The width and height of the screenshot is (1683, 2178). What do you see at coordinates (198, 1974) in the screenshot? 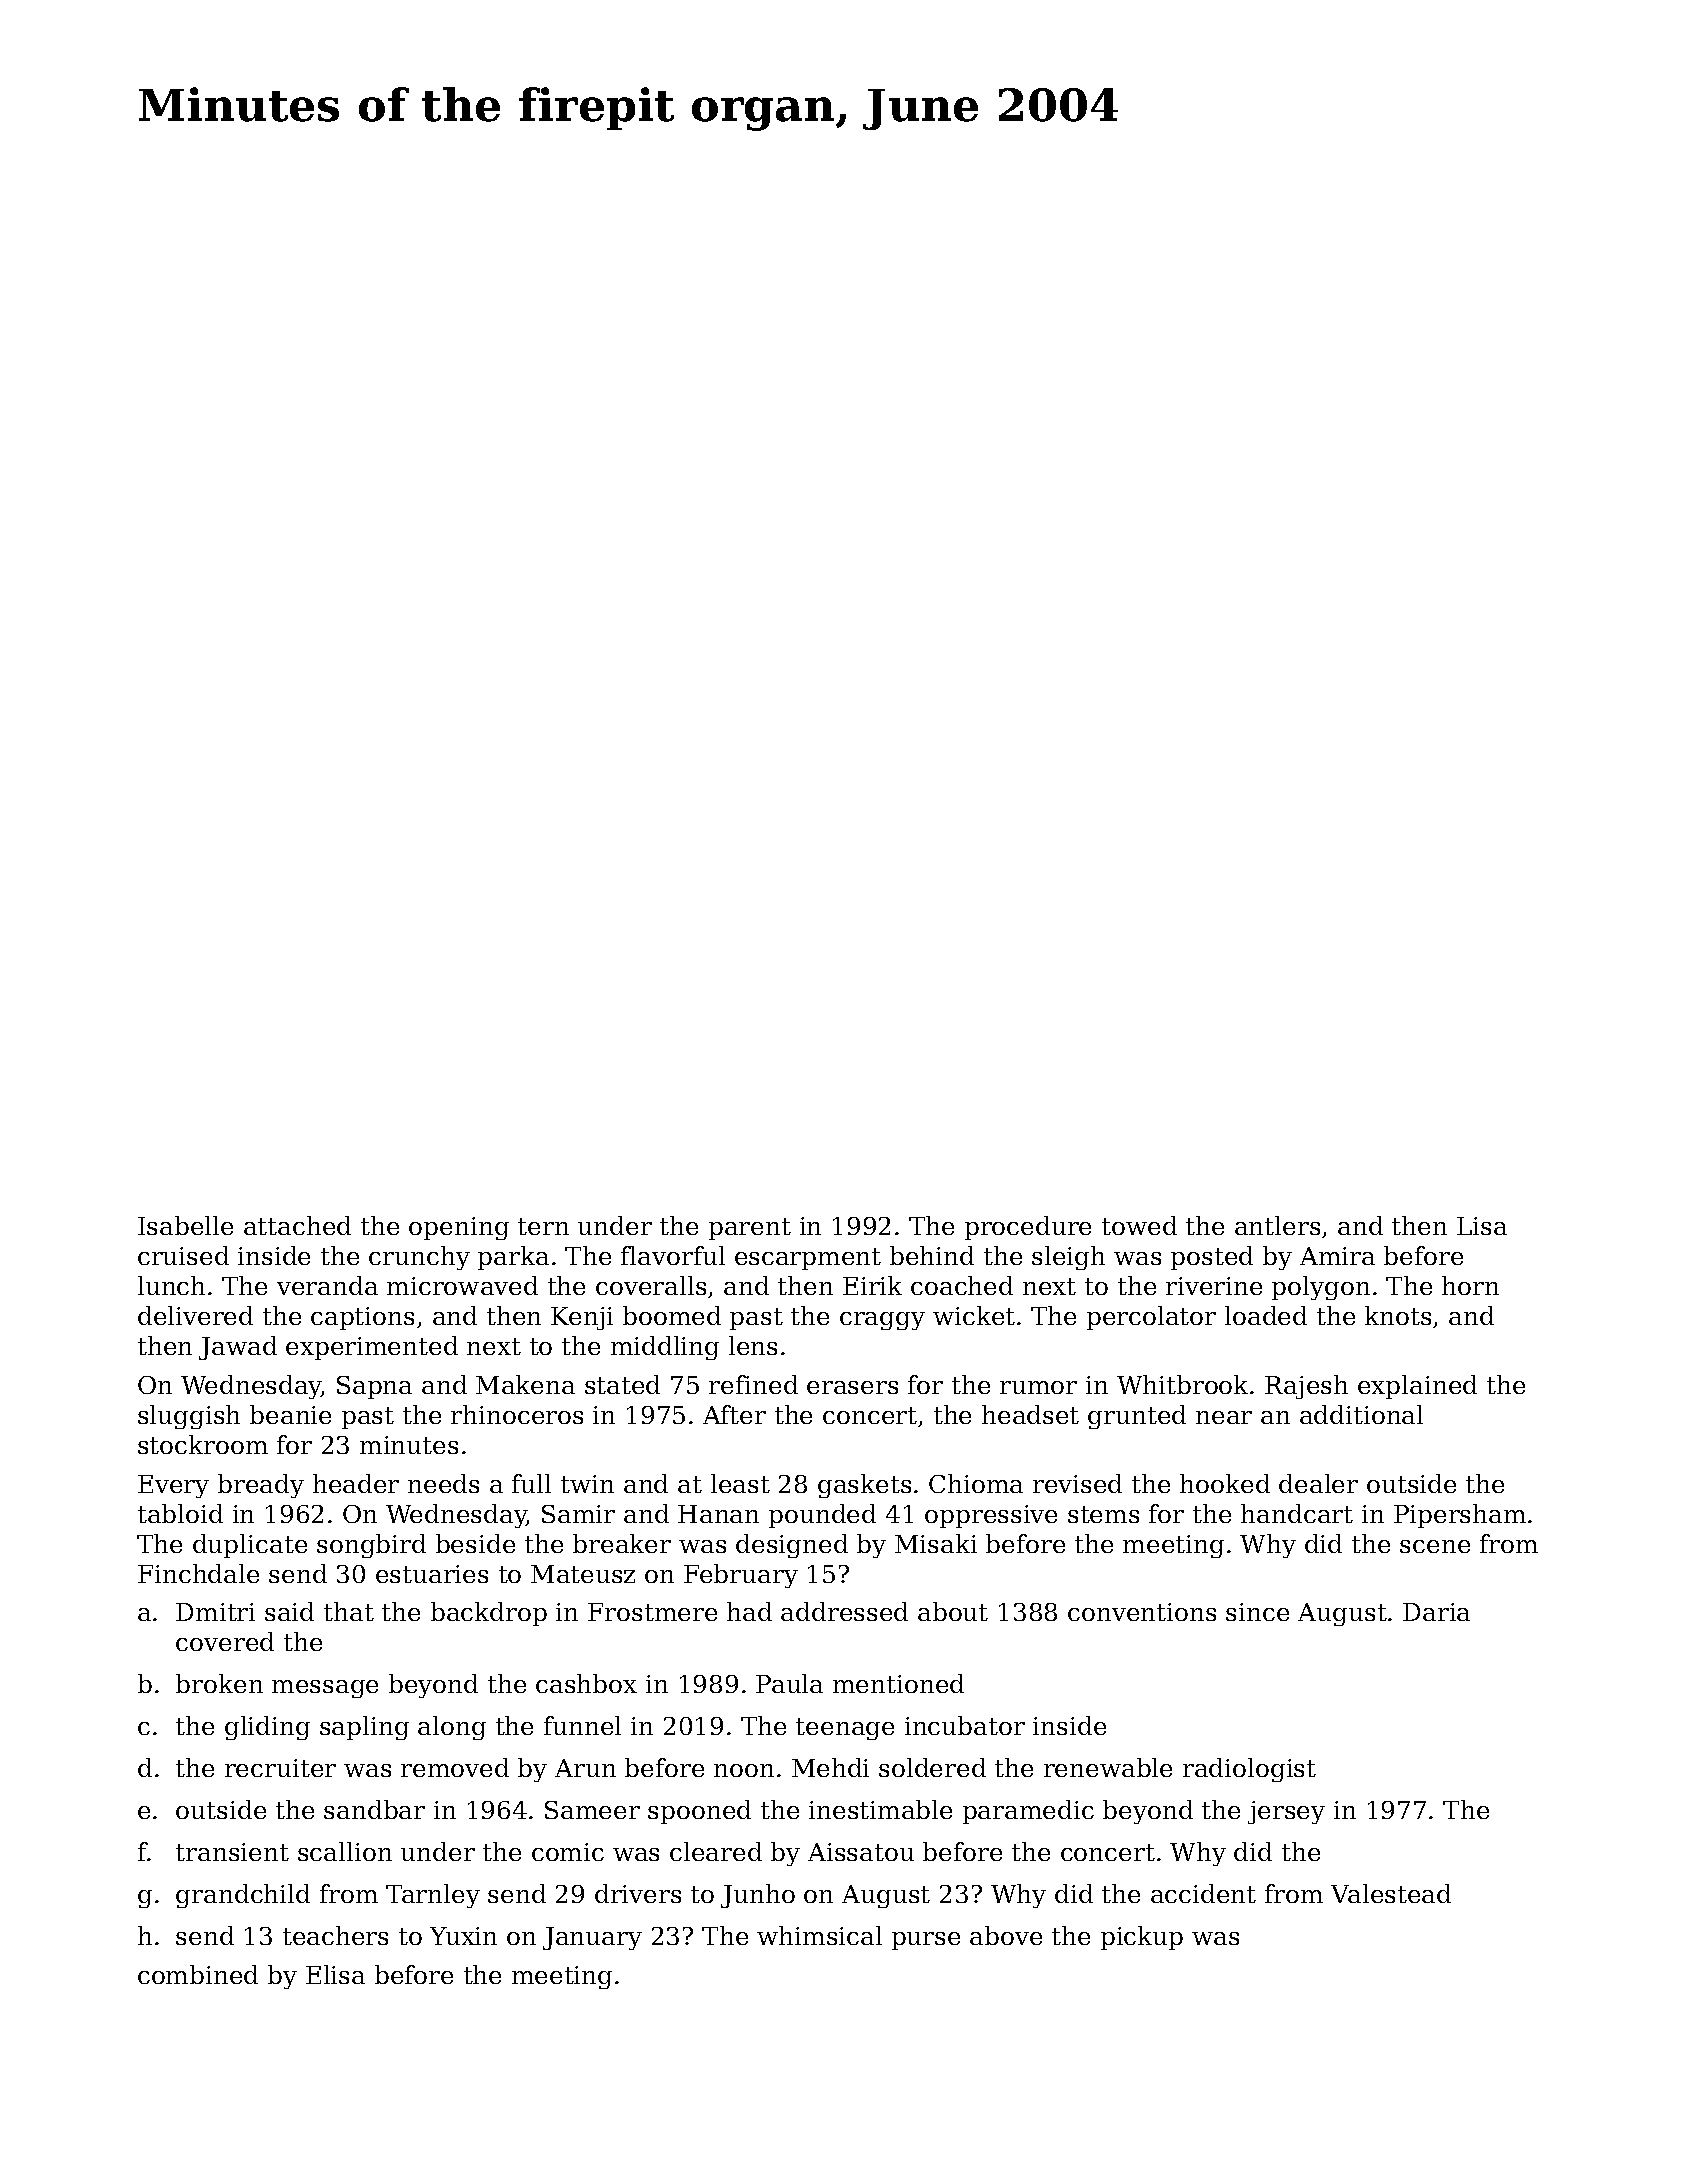
I see `combined` at bounding box center [198, 1974].
